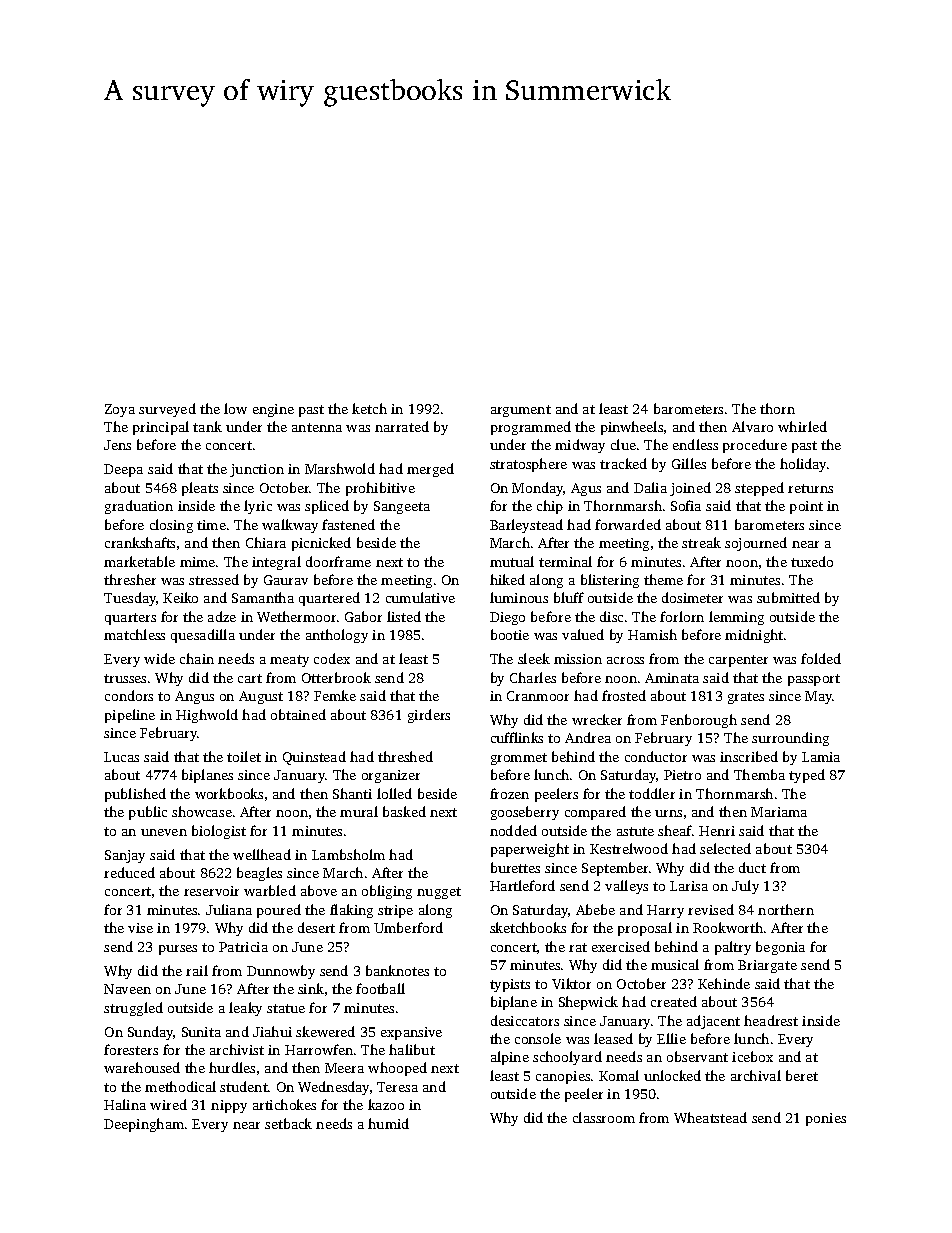 This screenshot has height=1233, width=952. What do you see at coordinates (168, 1104) in the screenshot?
I see `wired` at bounding box center [168, 1104].
